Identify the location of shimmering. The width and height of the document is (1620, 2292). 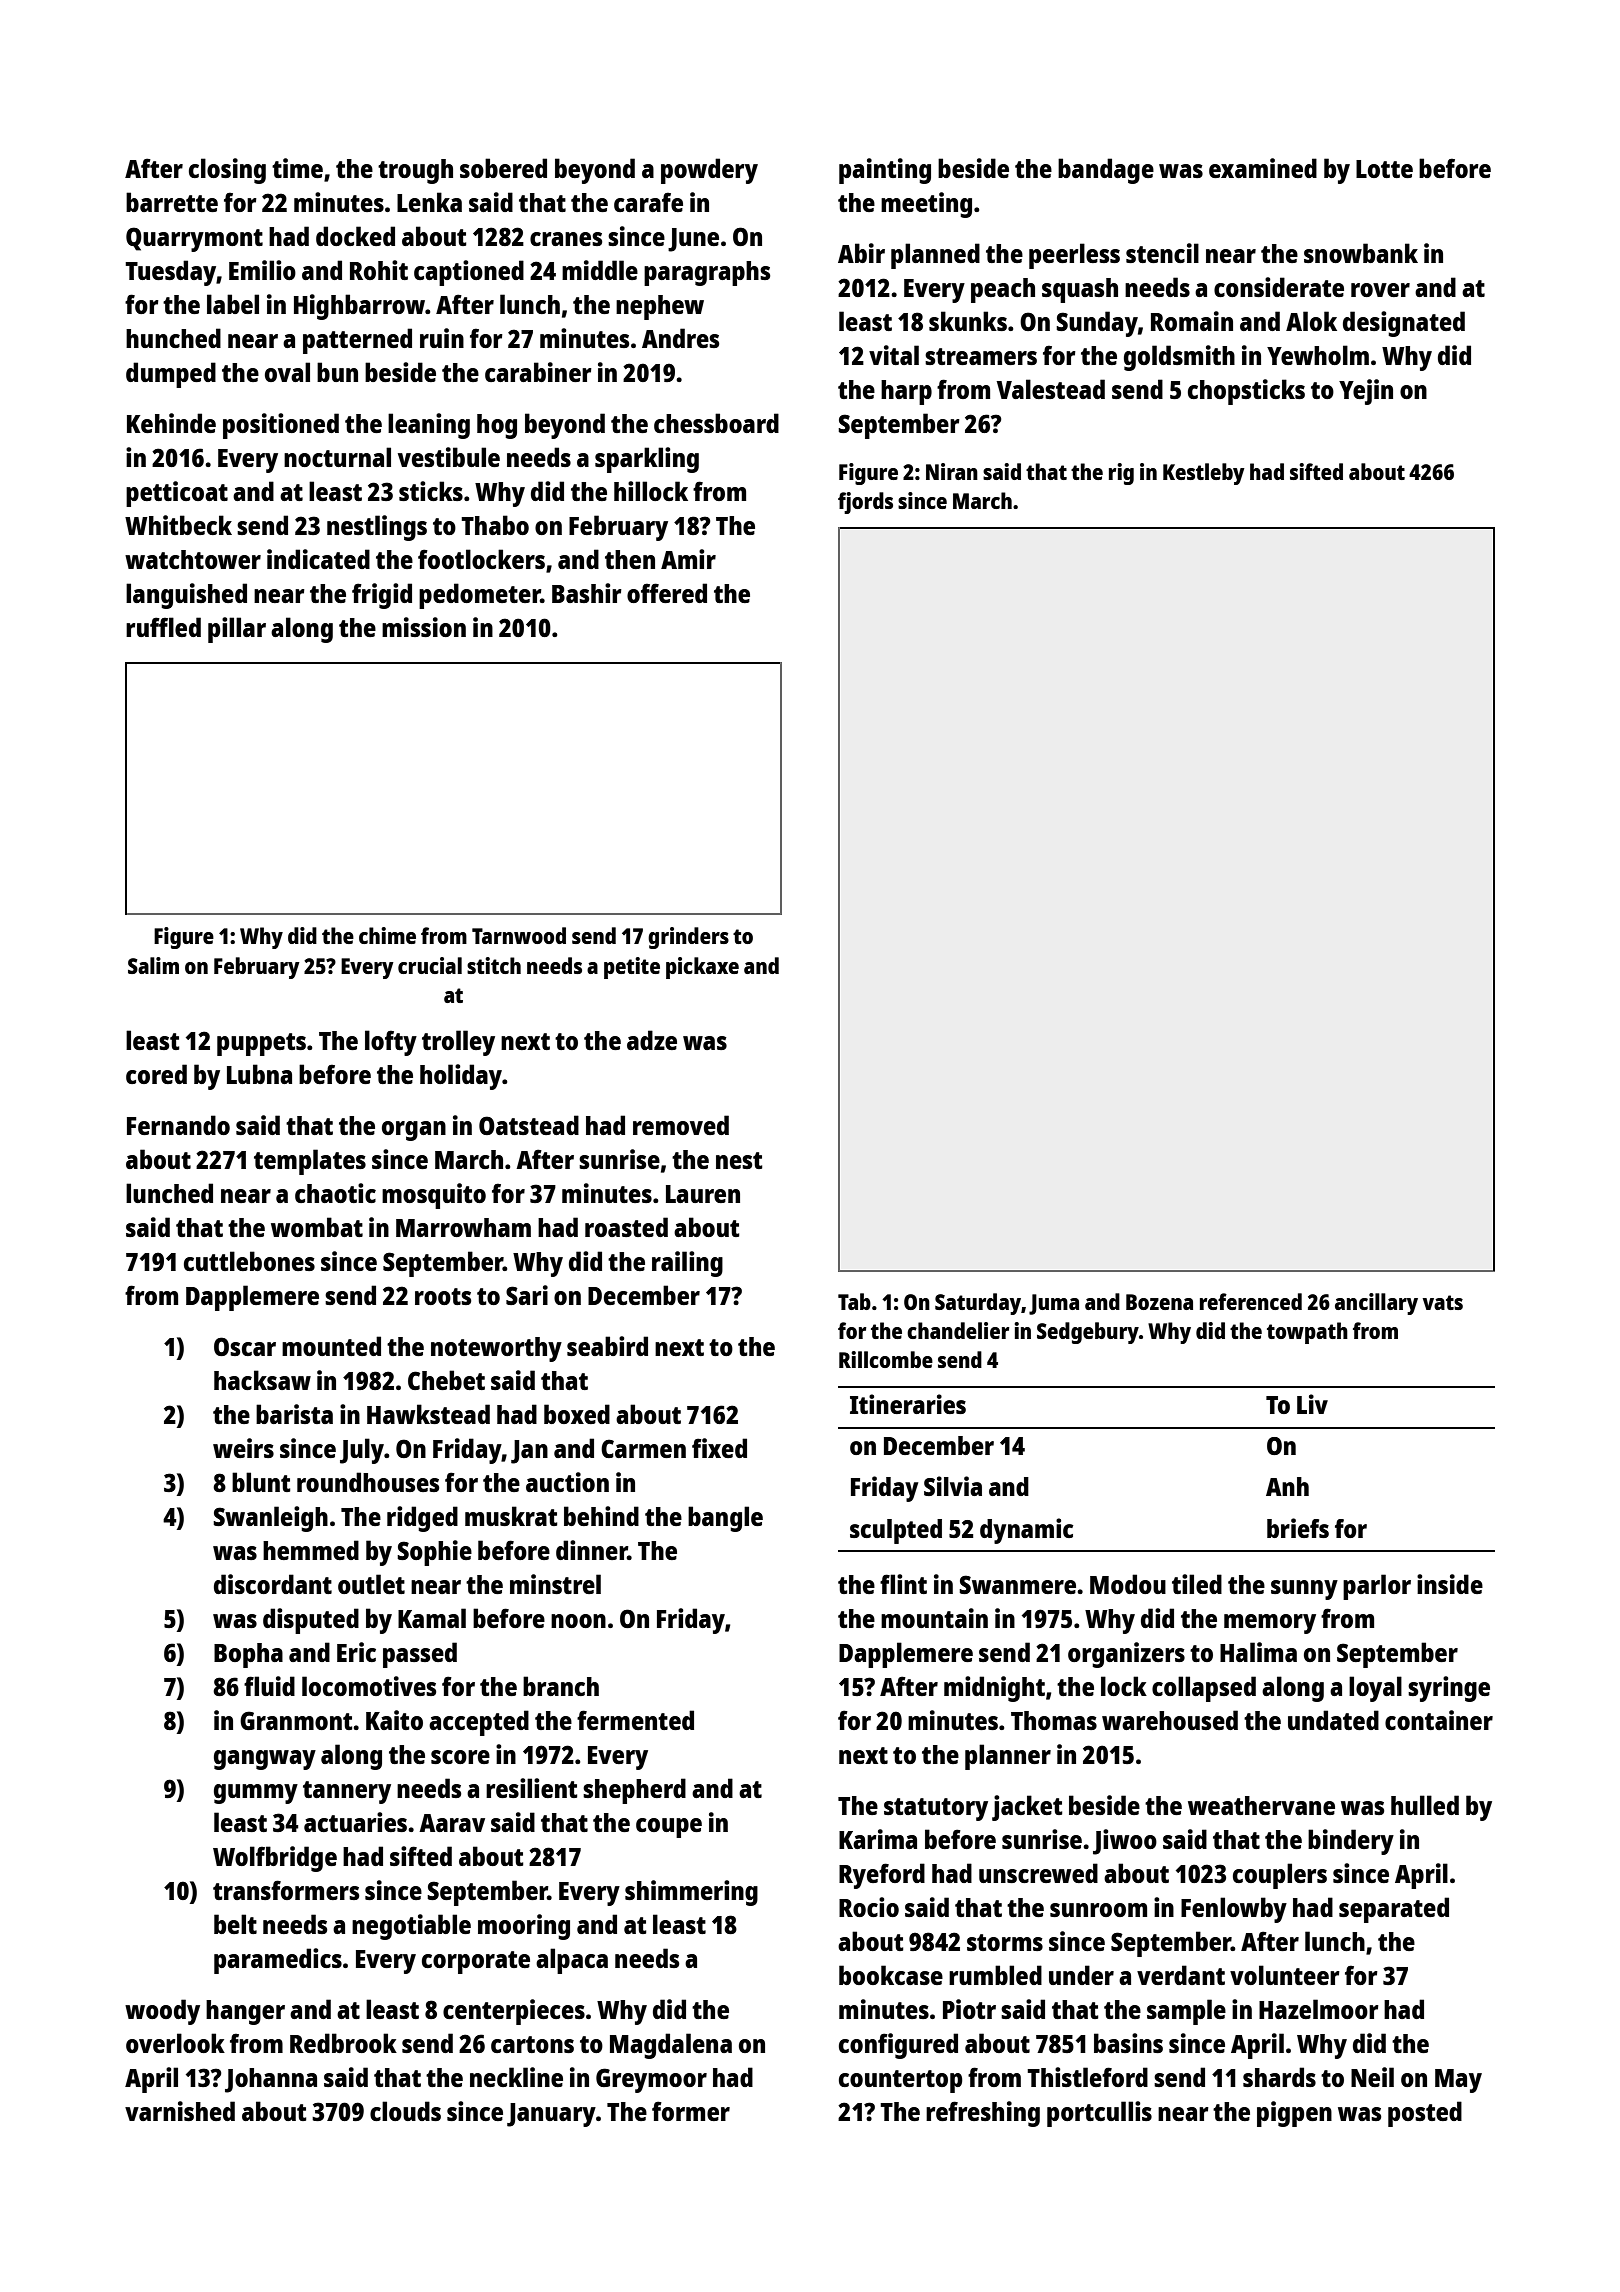
(691, 1893).
